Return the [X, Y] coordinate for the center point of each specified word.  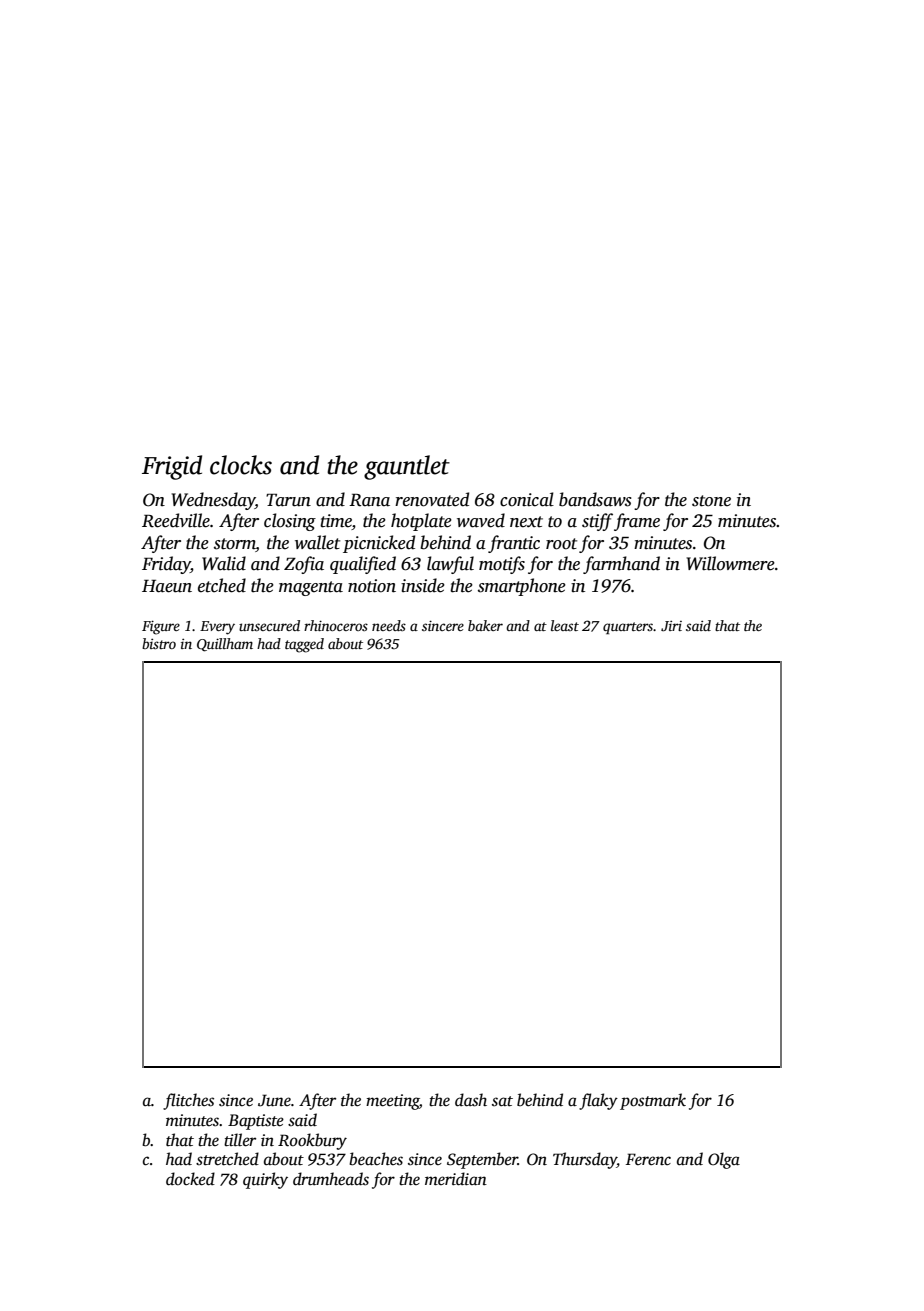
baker [485, 625]
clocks [241, 465]
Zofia [304, 565]
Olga [724, 1160]
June [274, 1100]
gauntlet [407, 467]
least [565, 625]
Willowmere [731, 563]
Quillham [225, 645]
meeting [392, 1102]
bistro [159, 643]
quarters [628, 628]
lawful [450, 565]
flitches [188, 1101]
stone [711, 501]
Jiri [671, 625]
